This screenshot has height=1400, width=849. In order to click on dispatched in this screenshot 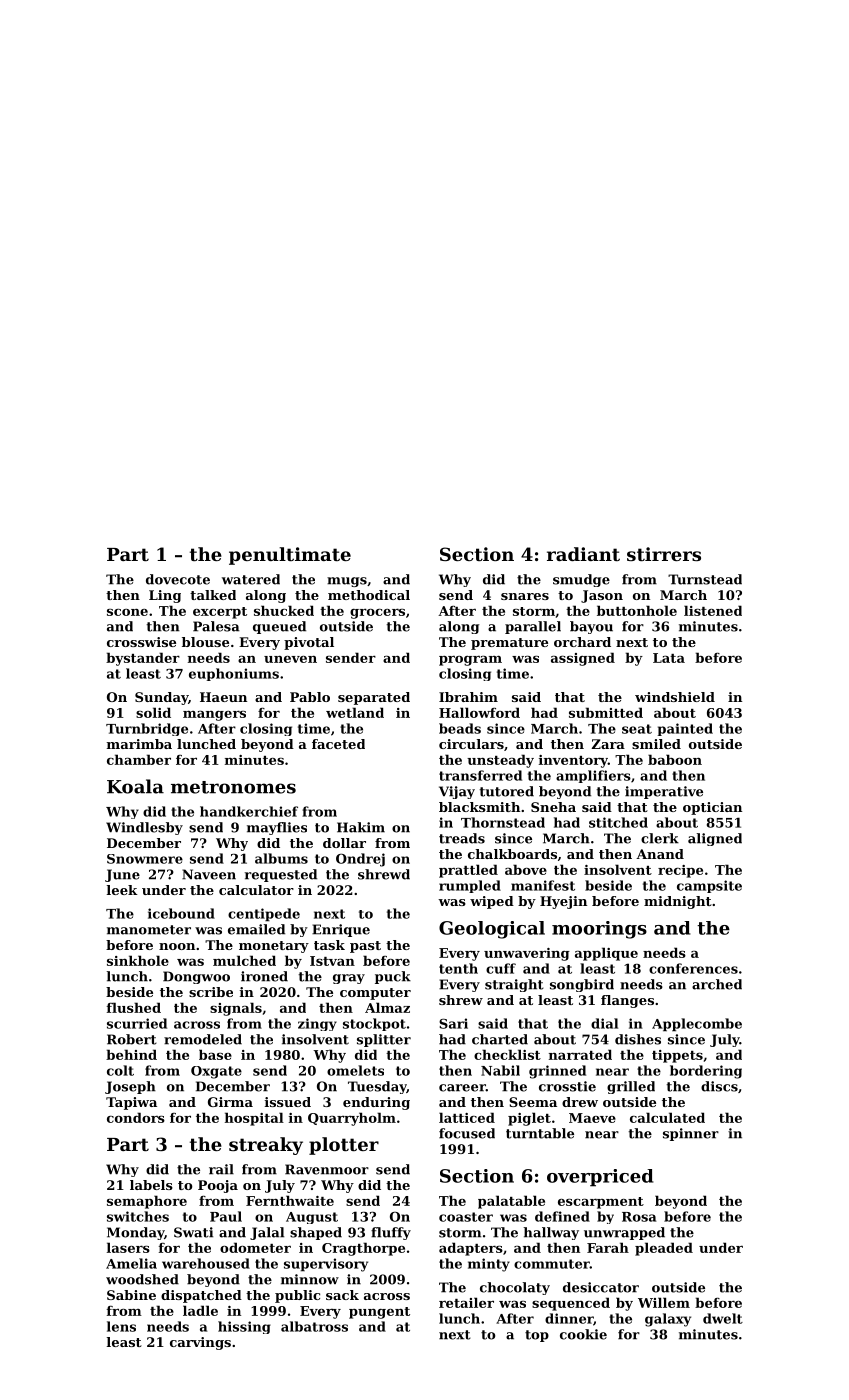, I will do `click(201, 1296)`.
